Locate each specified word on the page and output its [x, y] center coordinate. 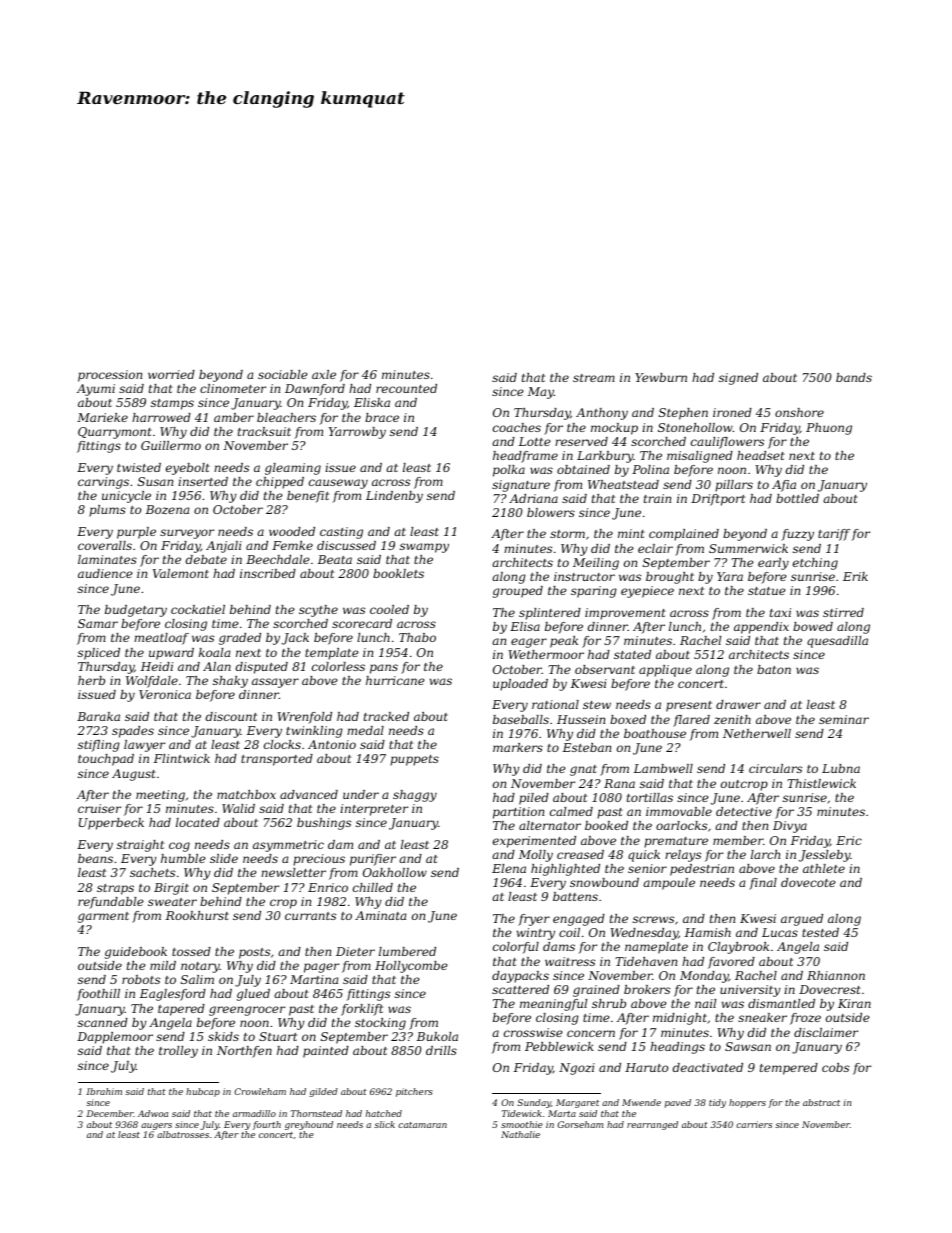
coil [569, 932]
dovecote [808, 882]
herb [91, 680]
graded [240, 639]
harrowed [161, 417]
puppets [414, 760]
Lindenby [394, 497]
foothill [98, 995]
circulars [775, 768]
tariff [834, 535]
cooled [389, 609]
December [110, 1113]
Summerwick [748, 548]
